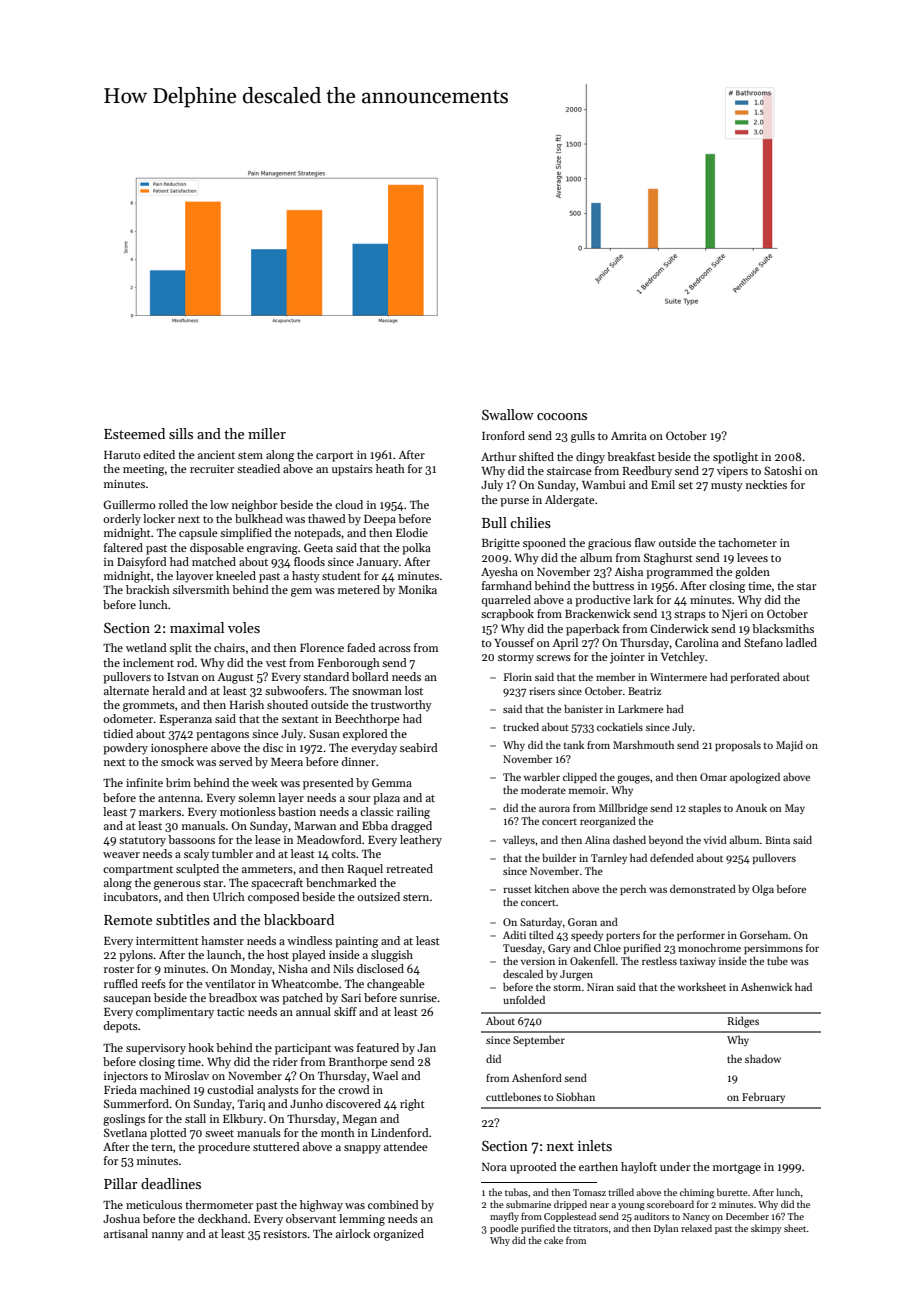 This page has height=1308, width=924. Describe the element at coordinates (195, 1118) in the page. I see `stall` at that location.
